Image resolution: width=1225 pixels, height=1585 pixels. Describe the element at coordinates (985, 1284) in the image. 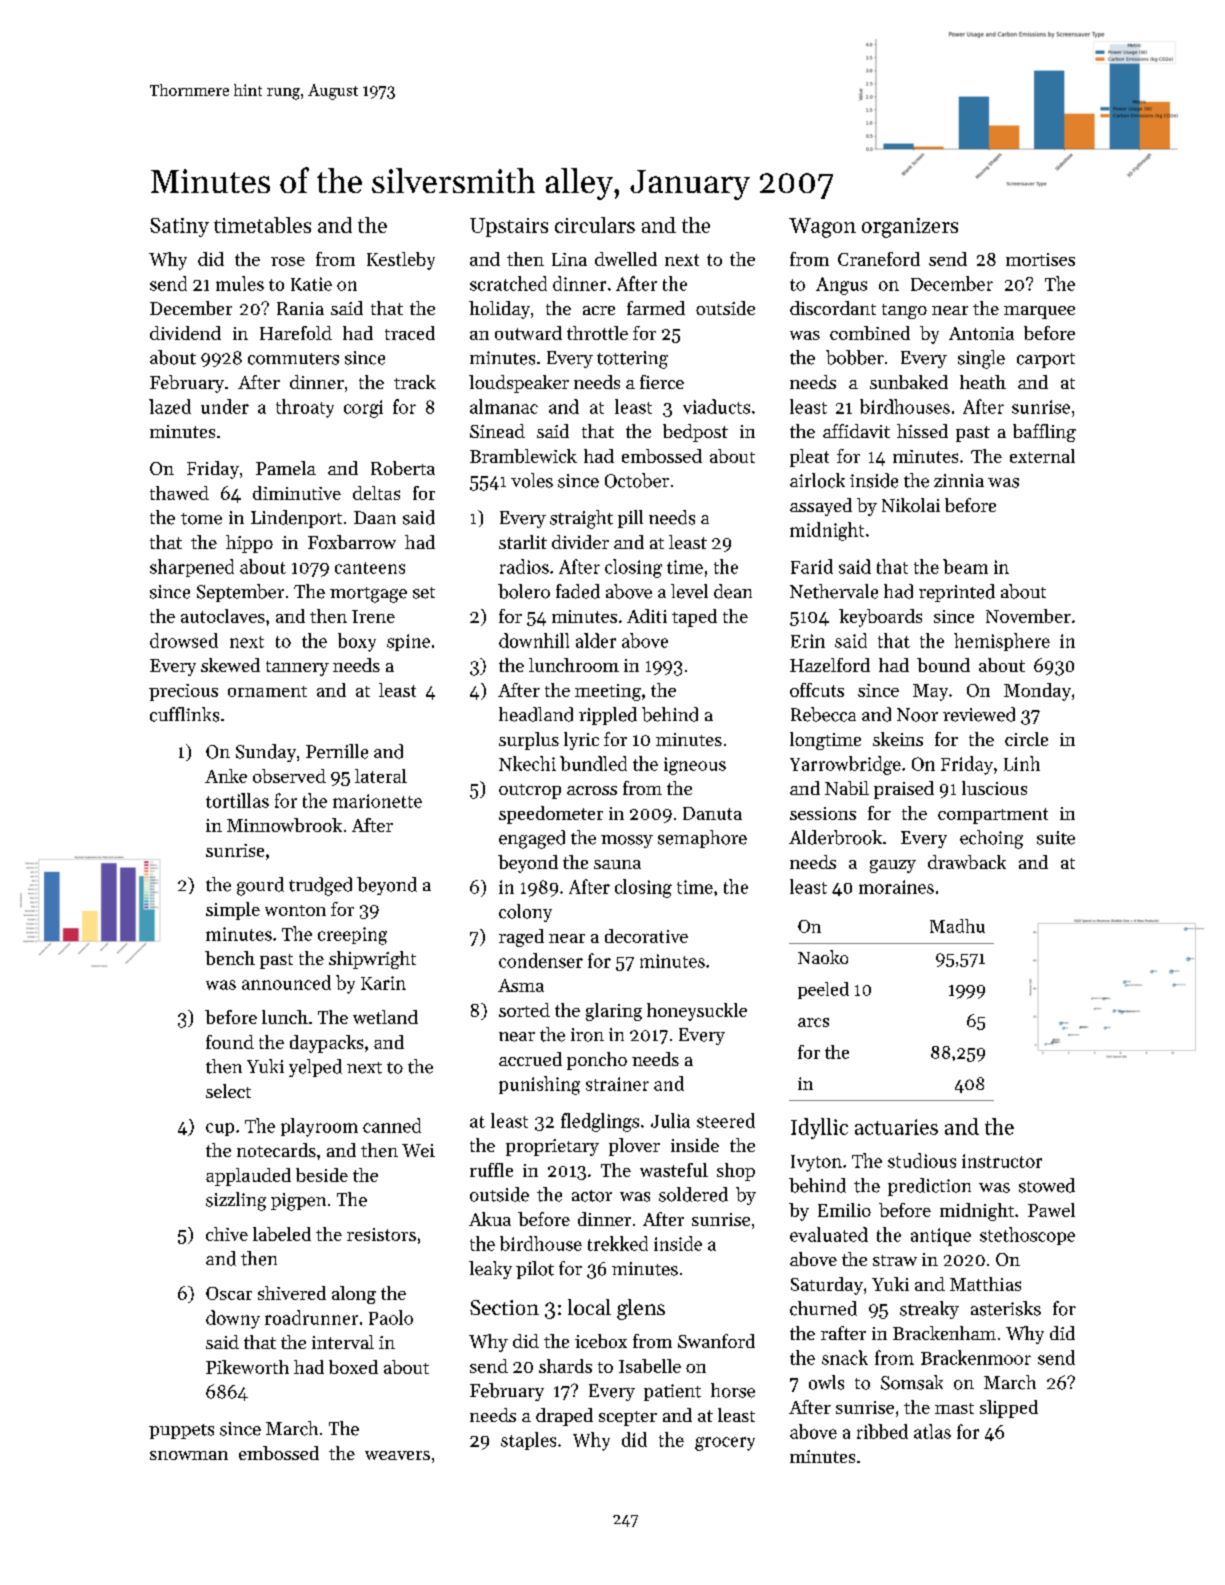

I see `Matthias` at that location.
